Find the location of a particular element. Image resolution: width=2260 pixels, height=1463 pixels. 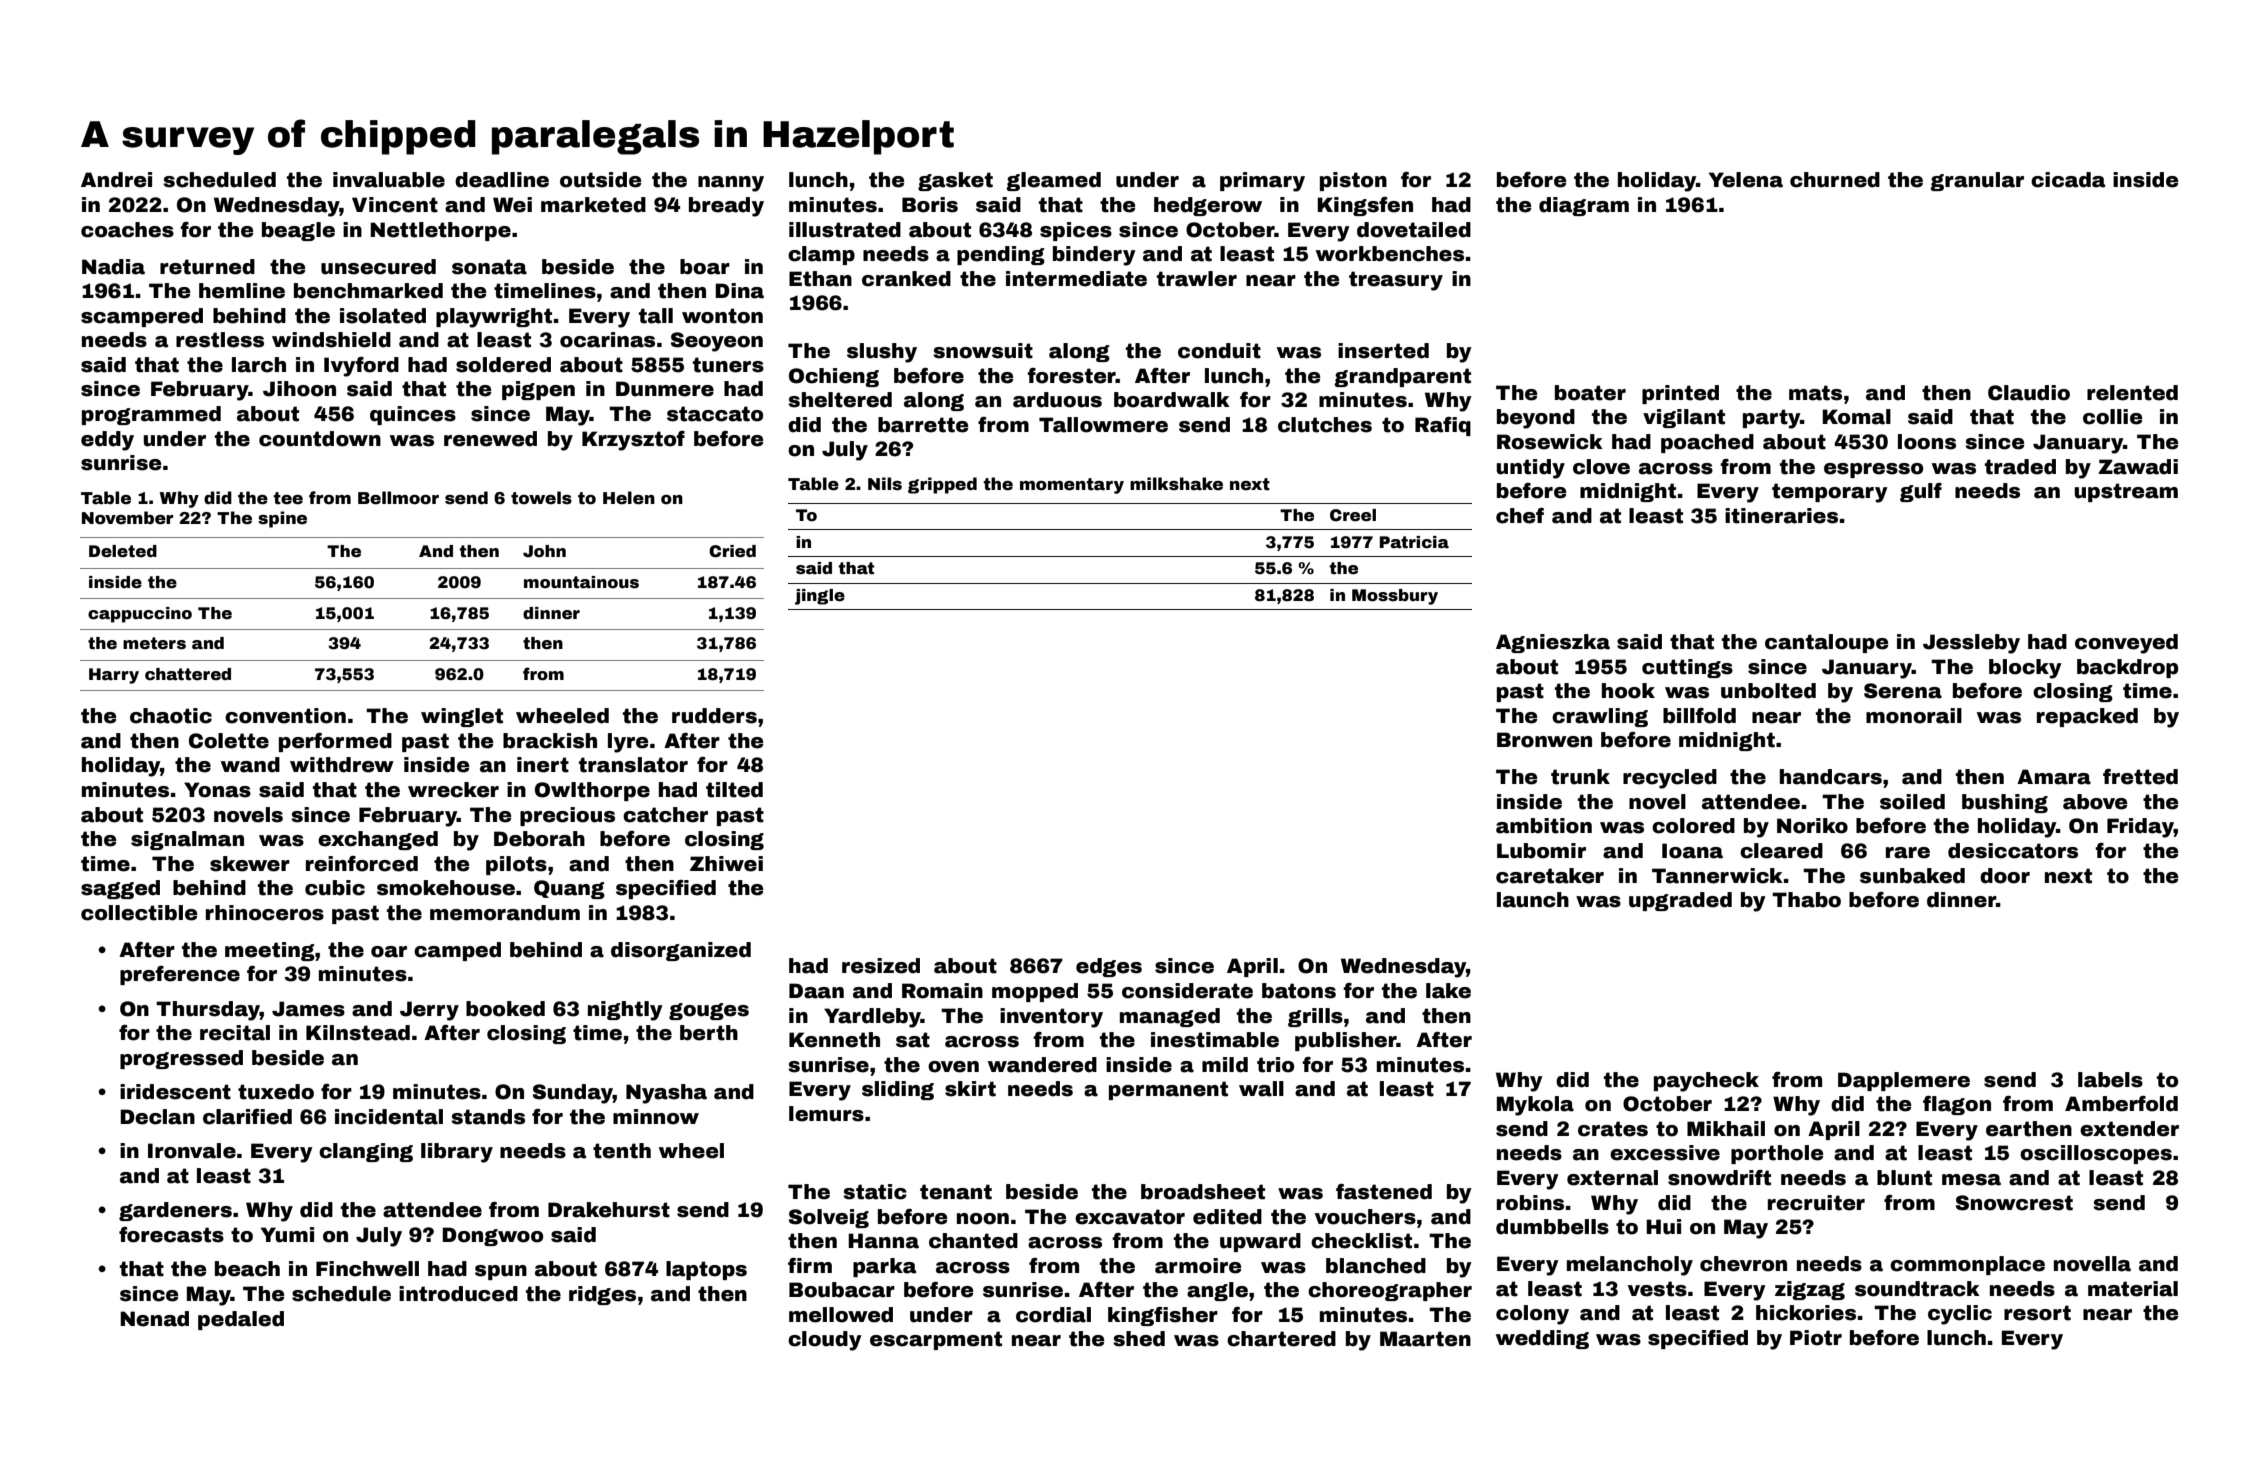

cicada is located at coordinates (2068, 180).
